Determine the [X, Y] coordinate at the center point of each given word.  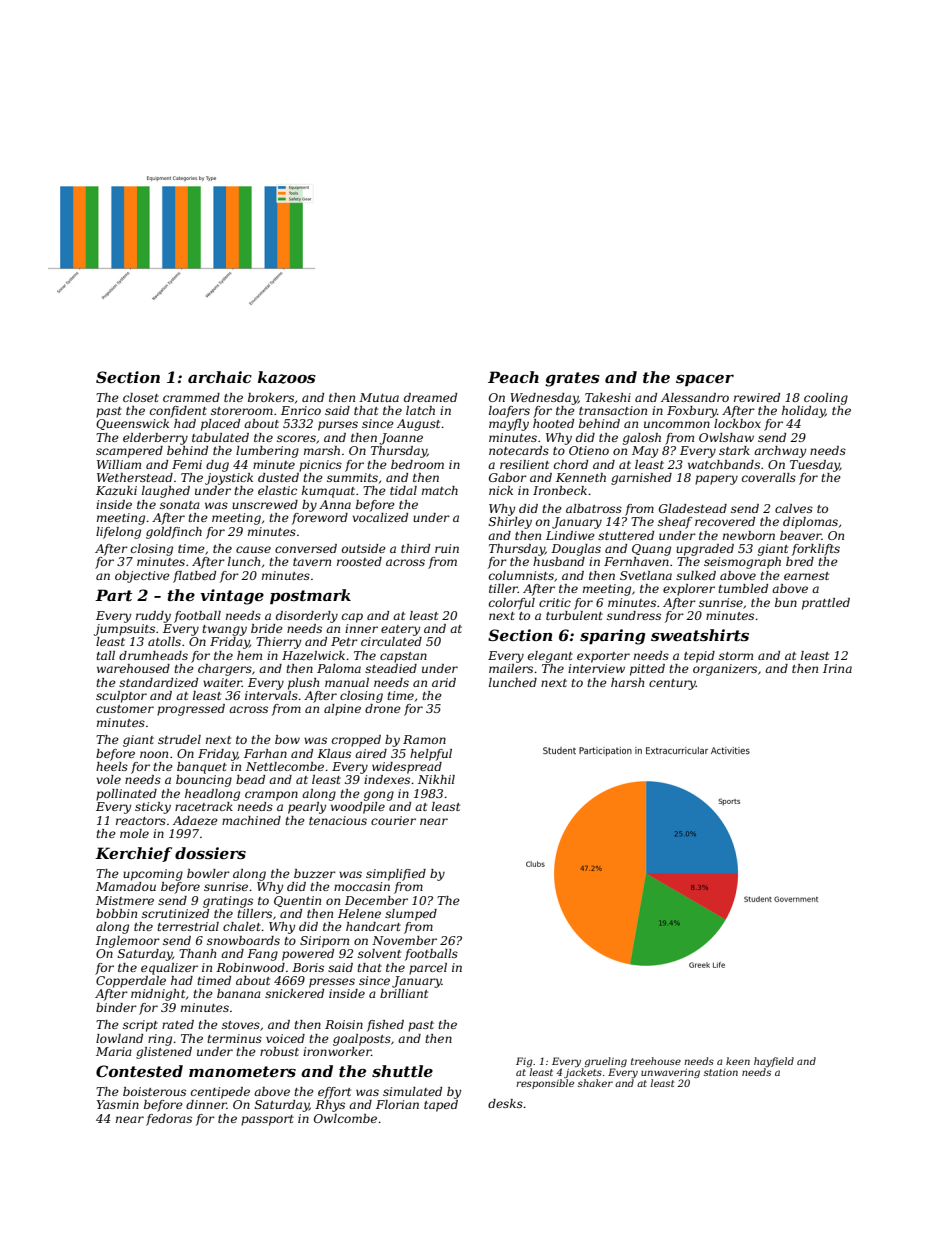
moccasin [362, 886]
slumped [411, 915]
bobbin [116, 913]
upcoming [153, 875]
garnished [641, 479]
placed [220, 425]
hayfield [774, 1062]
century [672, 684]
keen [738, 1061]
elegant [550, 657]
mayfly [509, 425]
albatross [594, 508]
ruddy [153, 617]
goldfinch [174, 533]
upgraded [705, 550]
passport [267, 1120]
